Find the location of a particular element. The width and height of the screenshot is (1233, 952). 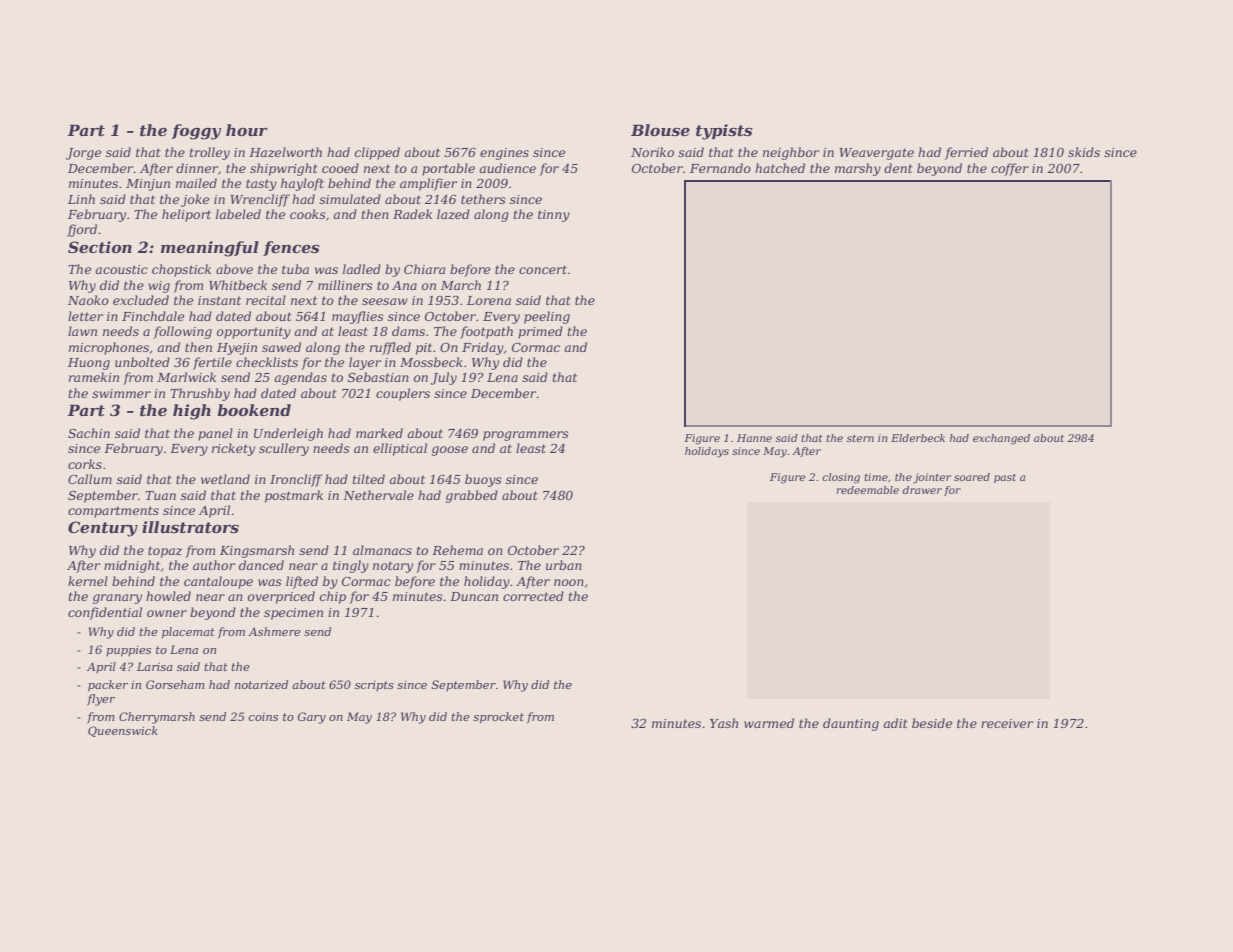

receiver is located at coordinates (1007, 723).
